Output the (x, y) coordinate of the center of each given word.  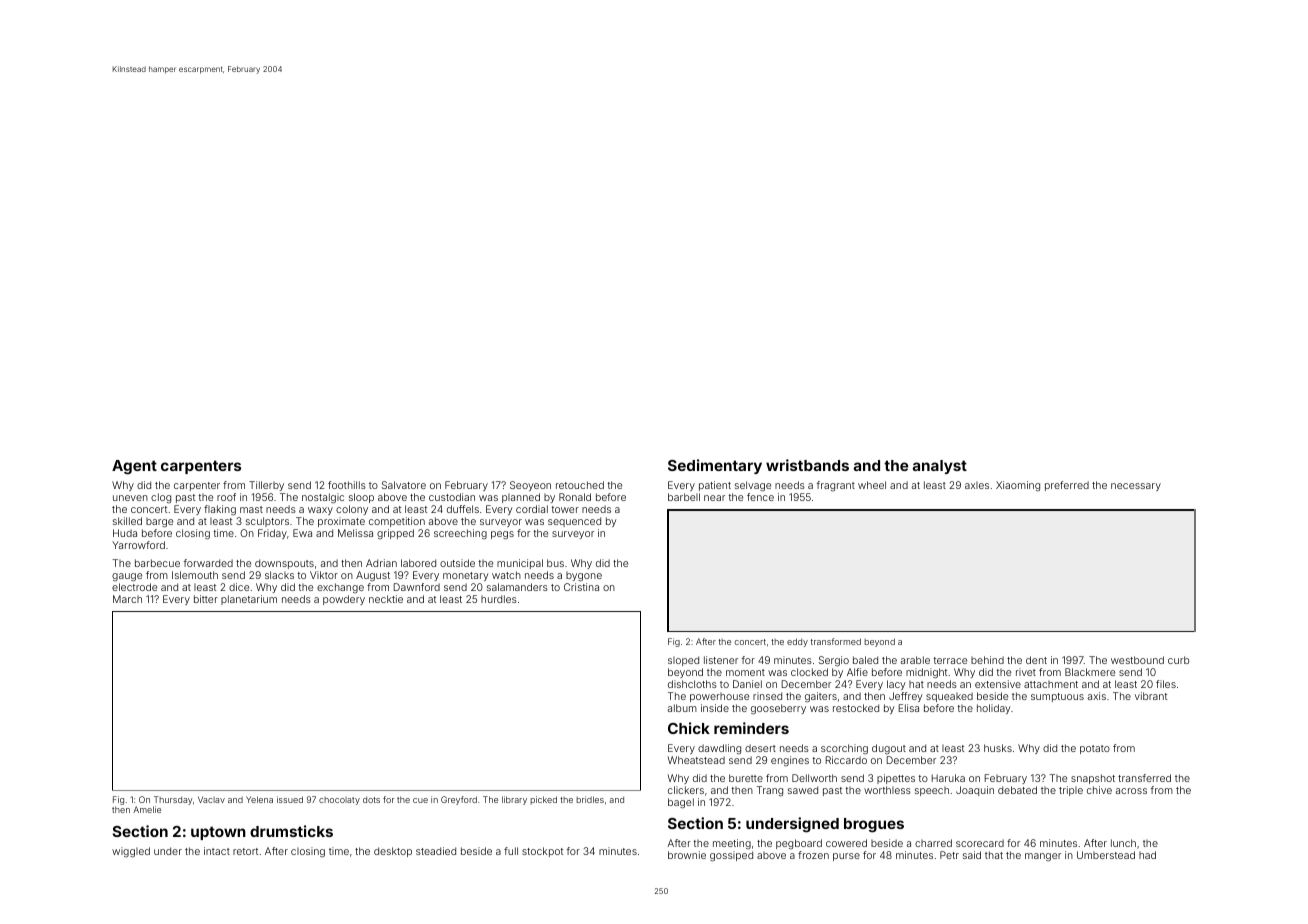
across (1131, 791)
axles (977, 485)
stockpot (542, 852)
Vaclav (211, 799)
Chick (689, 728)
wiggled (131, 852)
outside (457, 563)
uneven (130, 498)
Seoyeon (530, 486)
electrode (134, 587)
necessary (1136, 487)
